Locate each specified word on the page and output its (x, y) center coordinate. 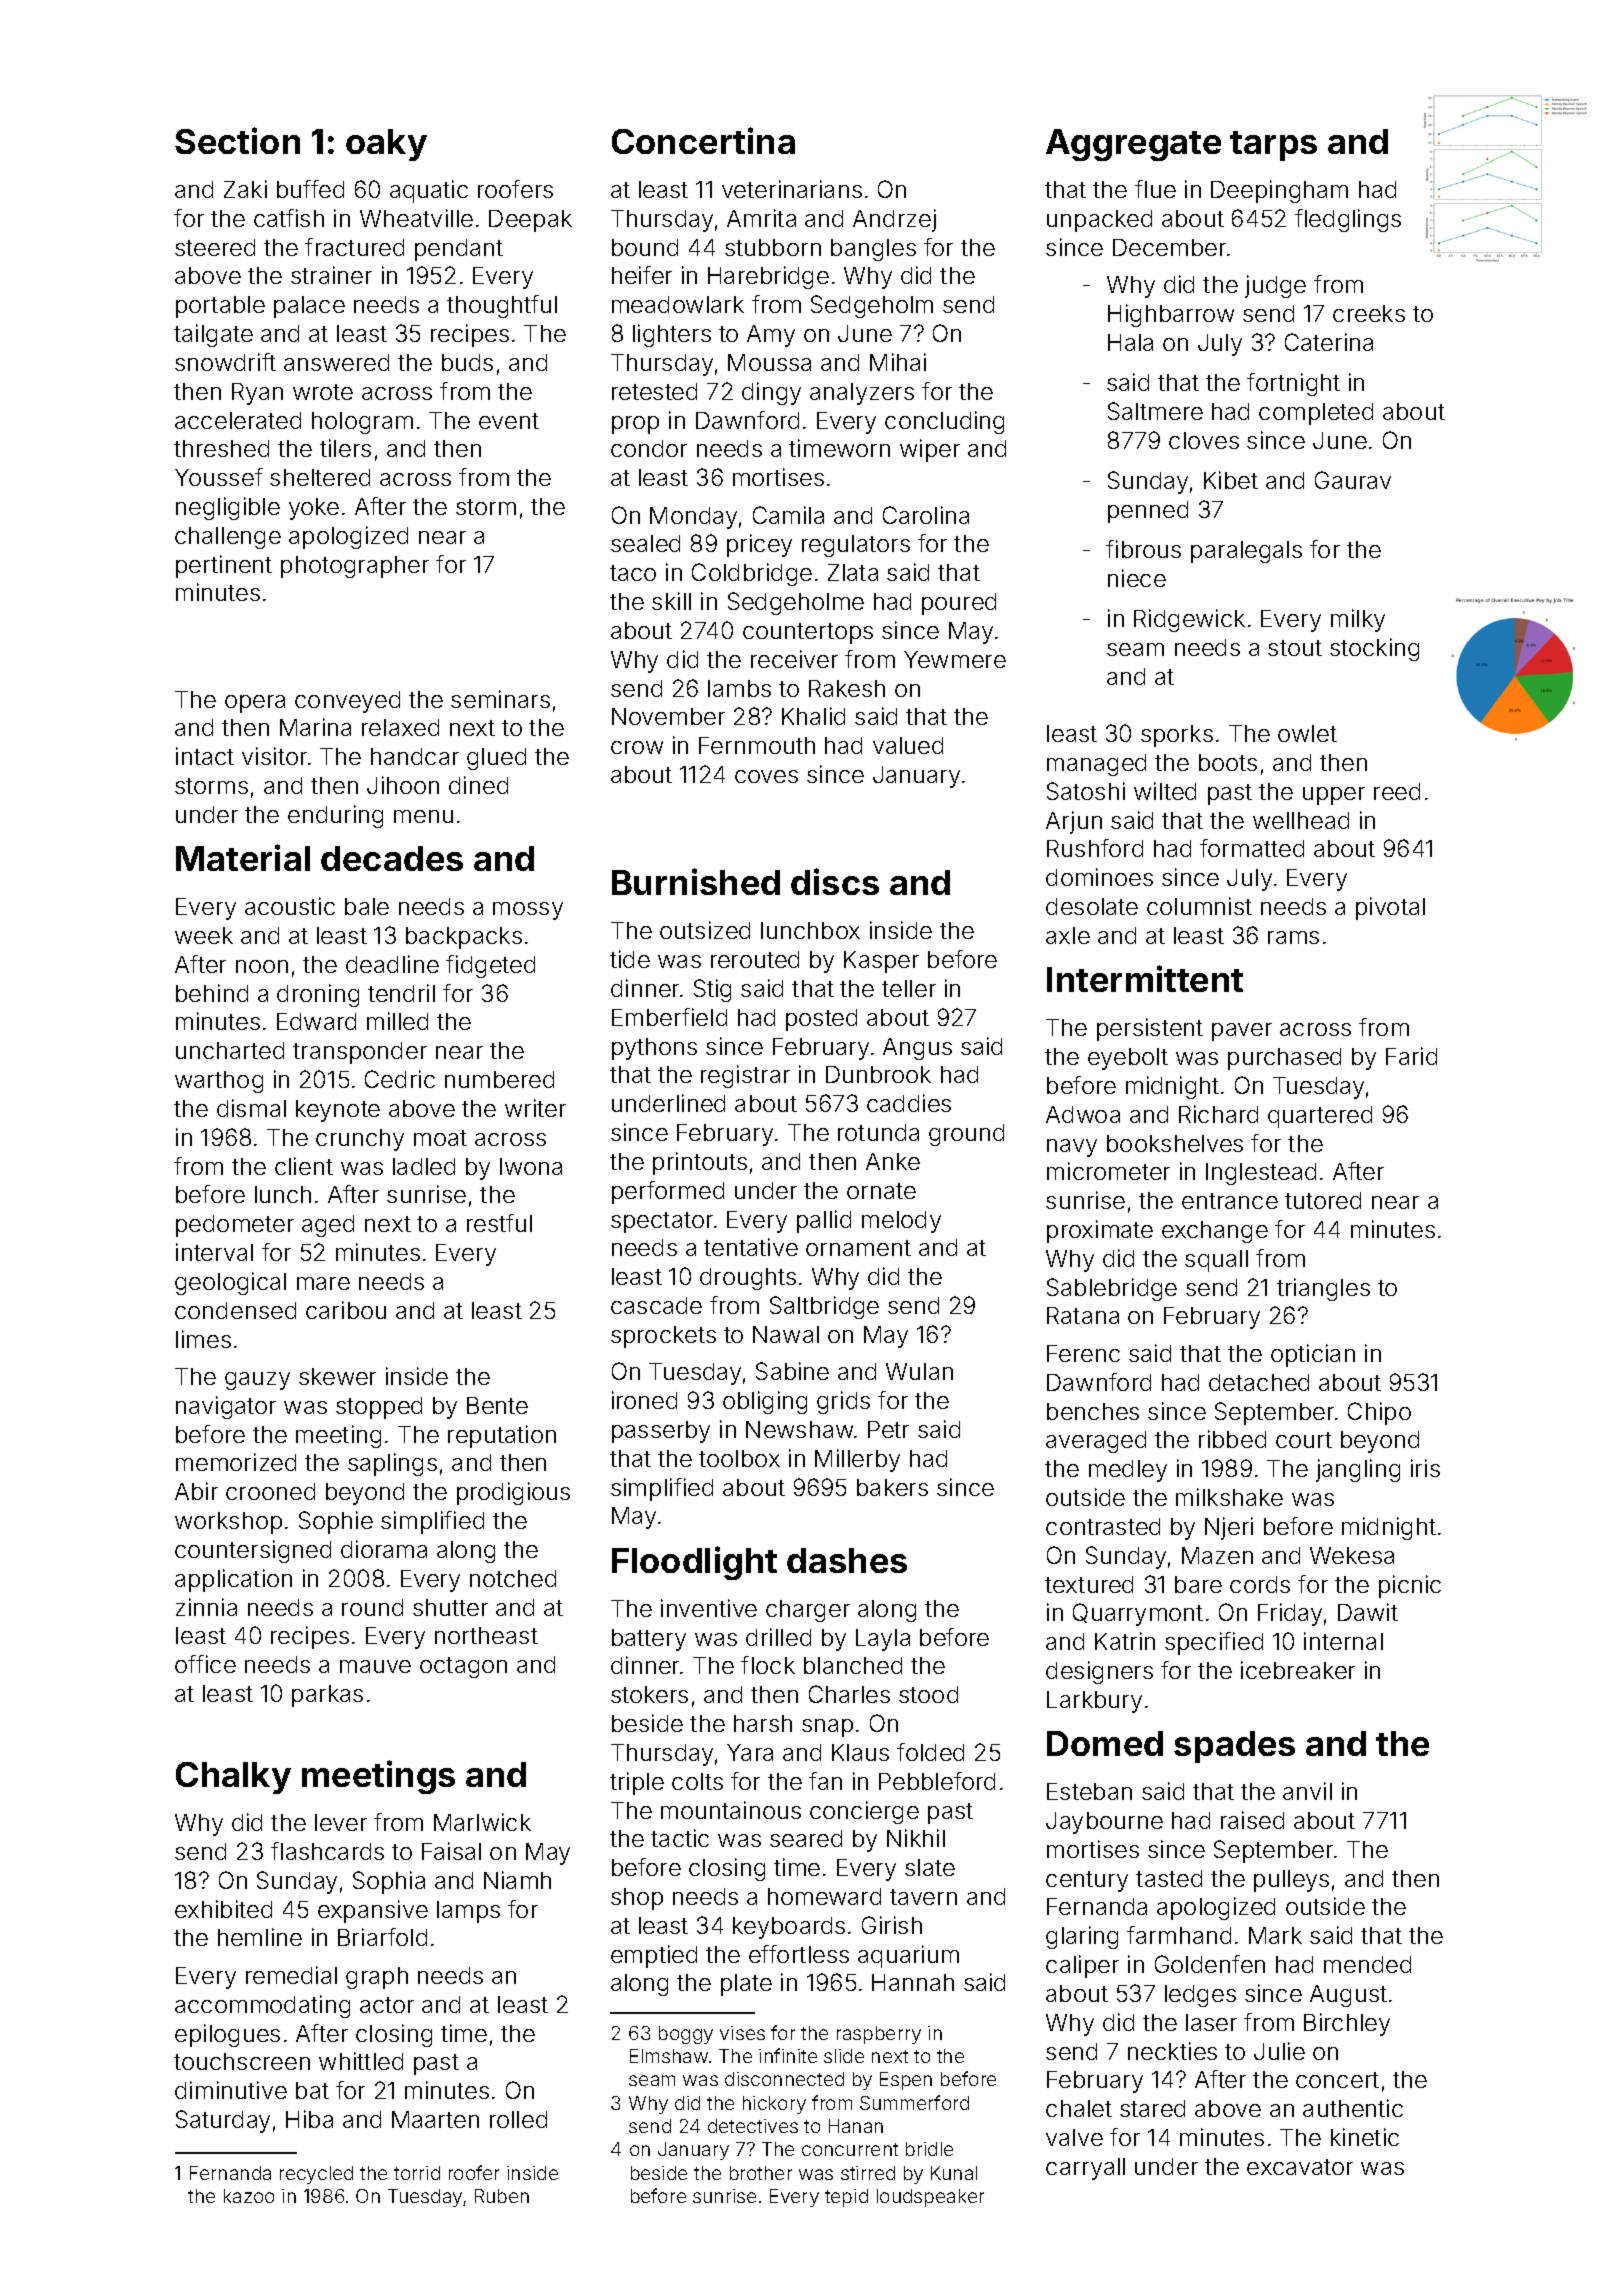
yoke (314, 509)
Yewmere (955, 659)
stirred (868, 2173)
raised (1252, 1820)
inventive (709, 1608)
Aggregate (1133, 145)
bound (645, 247)
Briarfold (382, 1937)
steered (215, 247)
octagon (463, 1667)
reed (1397, 791)
